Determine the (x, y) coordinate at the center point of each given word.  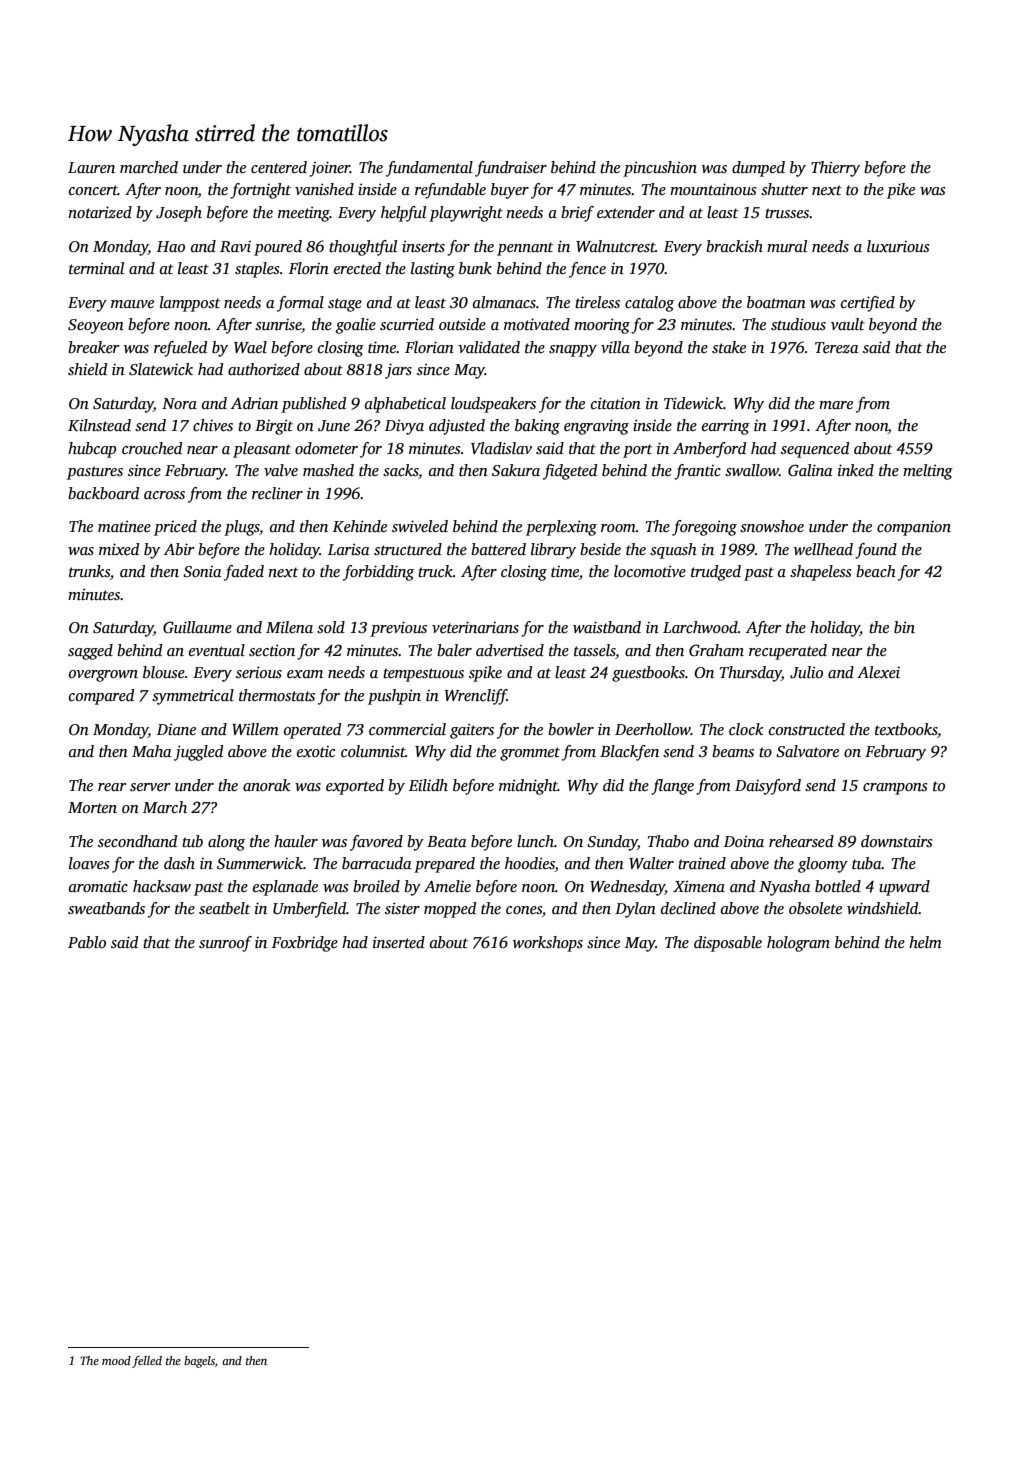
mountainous (713, 189)
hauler (296, 841)
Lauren (91, 167)
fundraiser (511, 169)
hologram (798, 944)
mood (116, 1360)
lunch (535, 841)
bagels (199, 1362)
